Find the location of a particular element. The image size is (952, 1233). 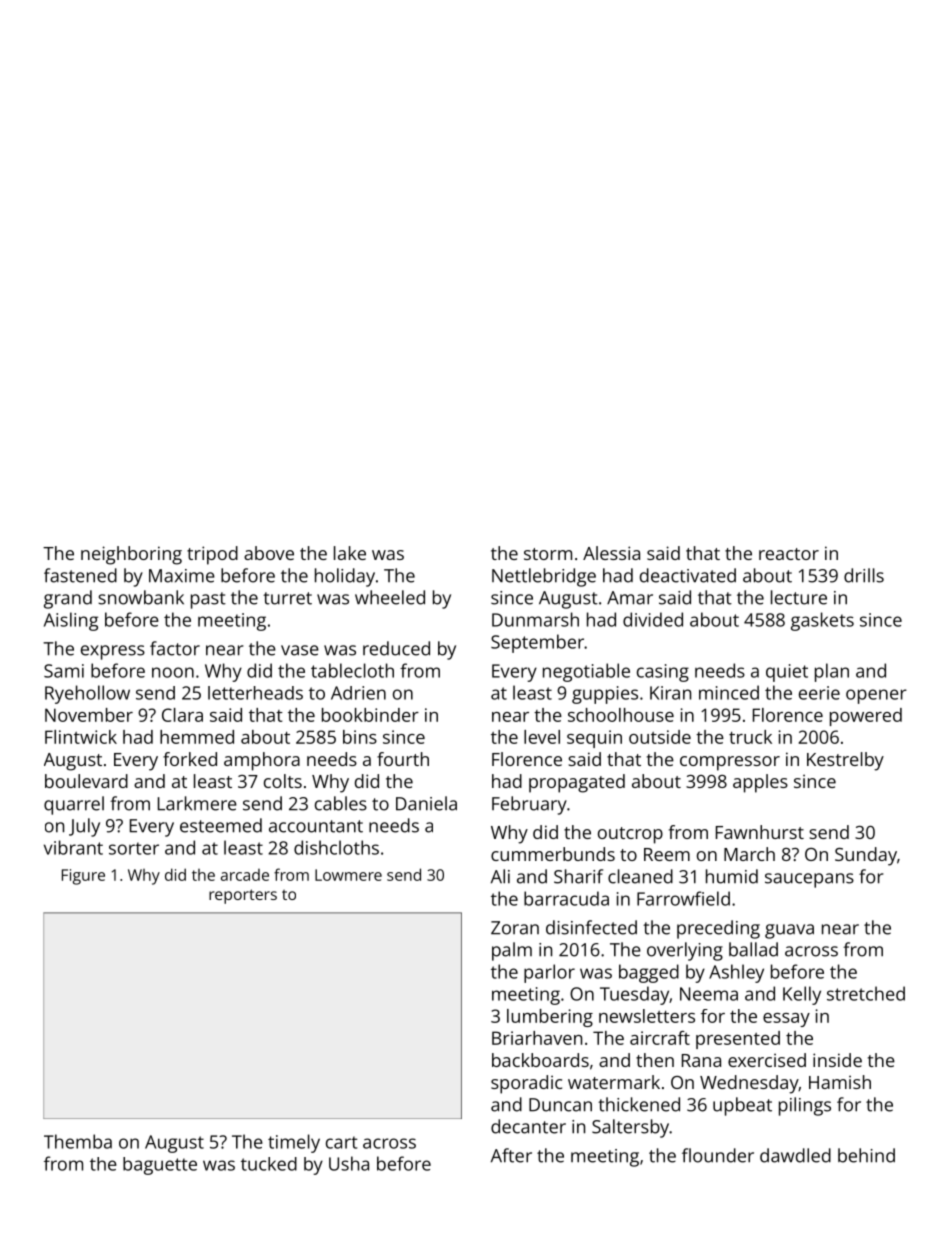

storm is located at coordinates (548, 554).
